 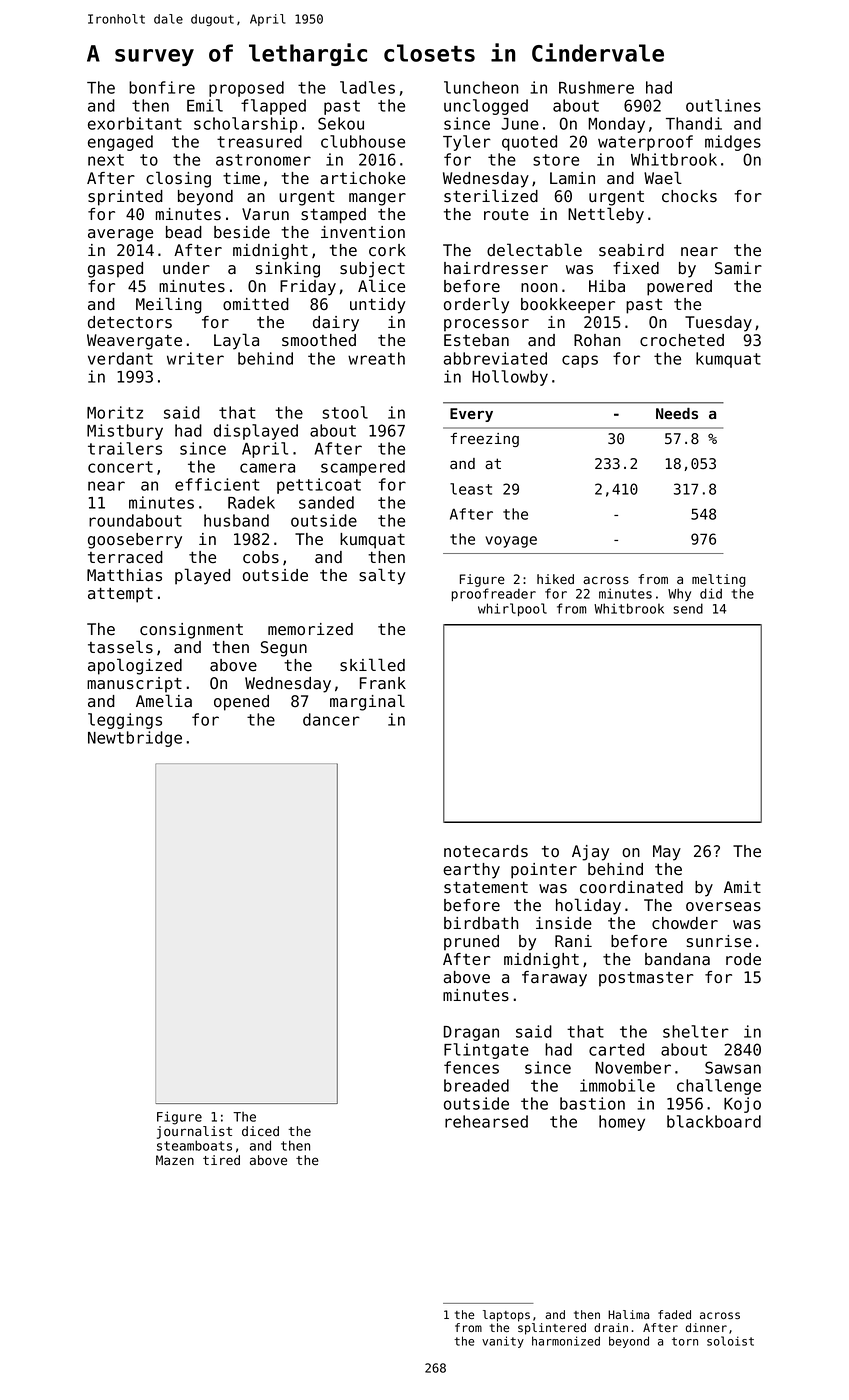 What do you see at coordinates (471, 415) in the page?
I see `Every` at bounding box center [471, 415].
